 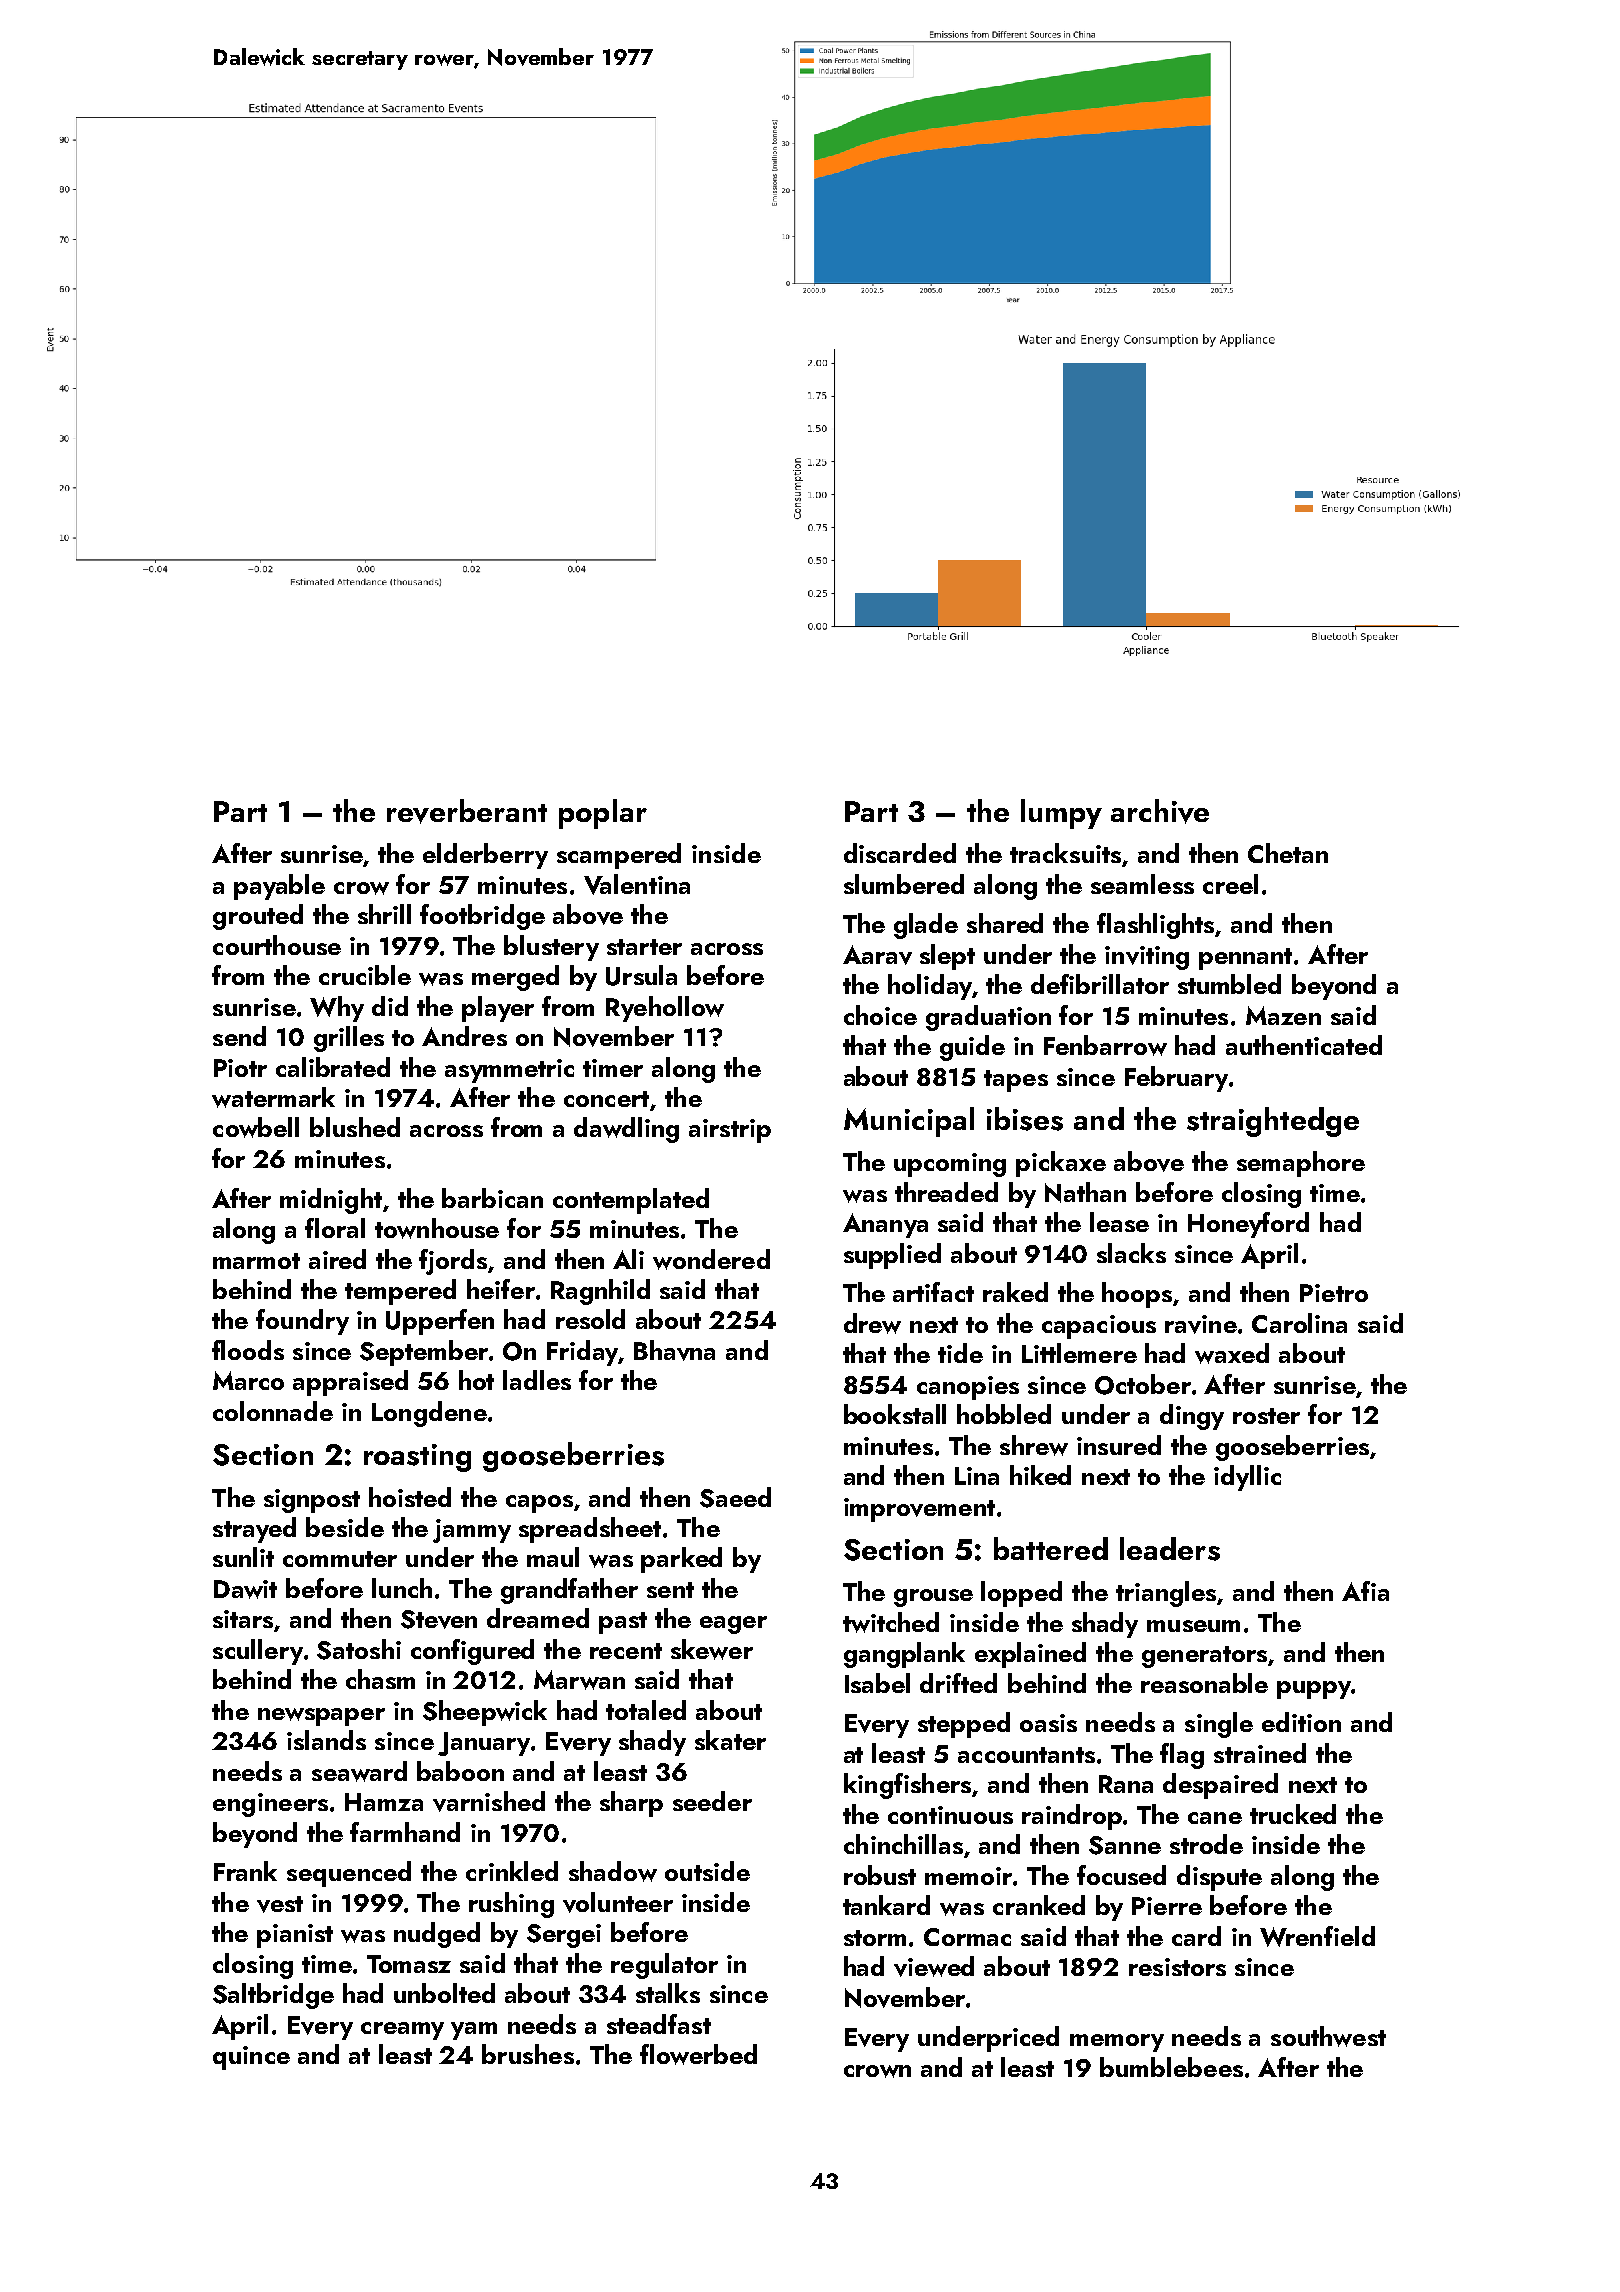 What do you see at coordinates (251, 2058) in the image?
I see `quince` at bounding box center [251, 2058].
